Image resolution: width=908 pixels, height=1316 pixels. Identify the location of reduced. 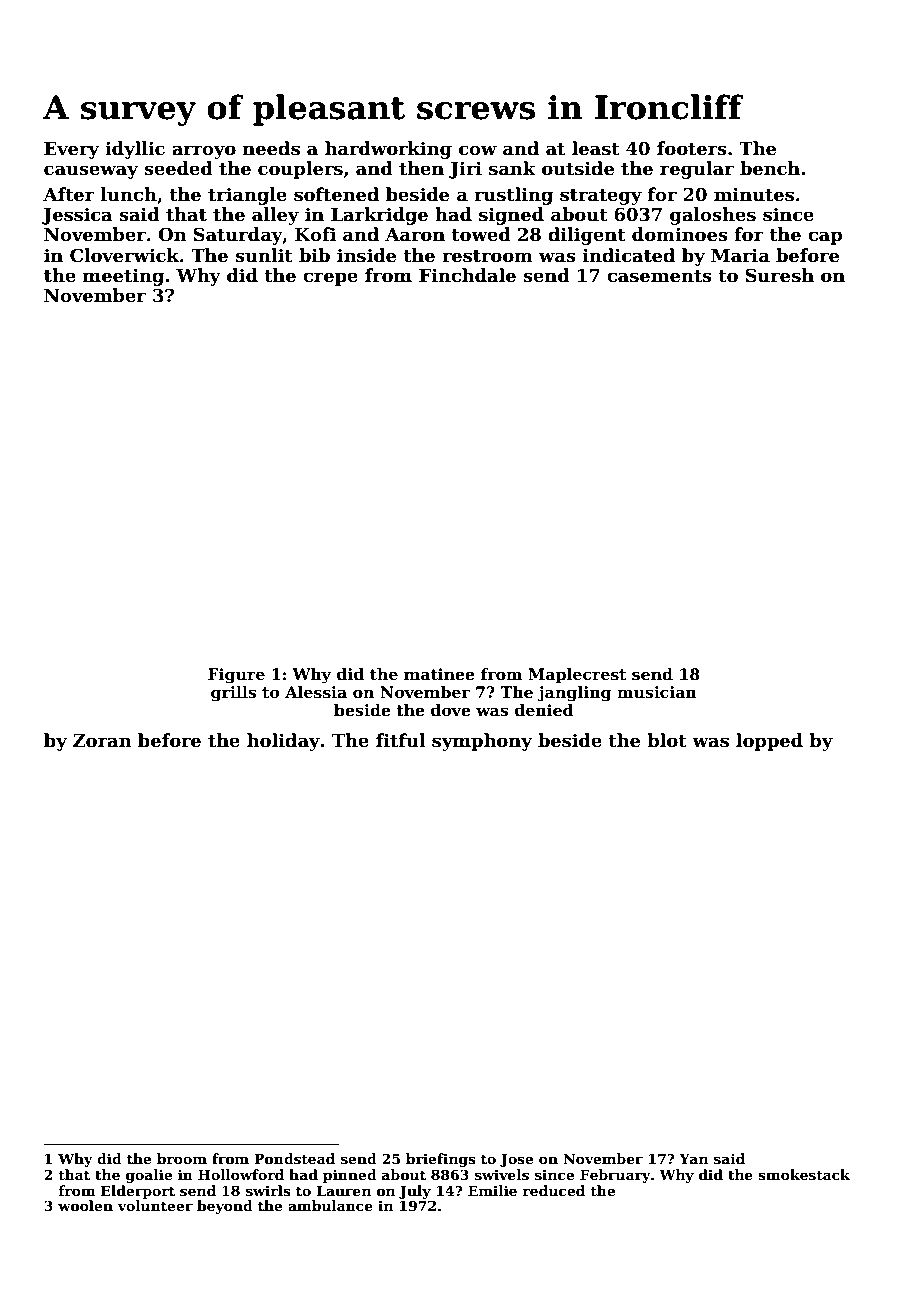
(553, 1190).
